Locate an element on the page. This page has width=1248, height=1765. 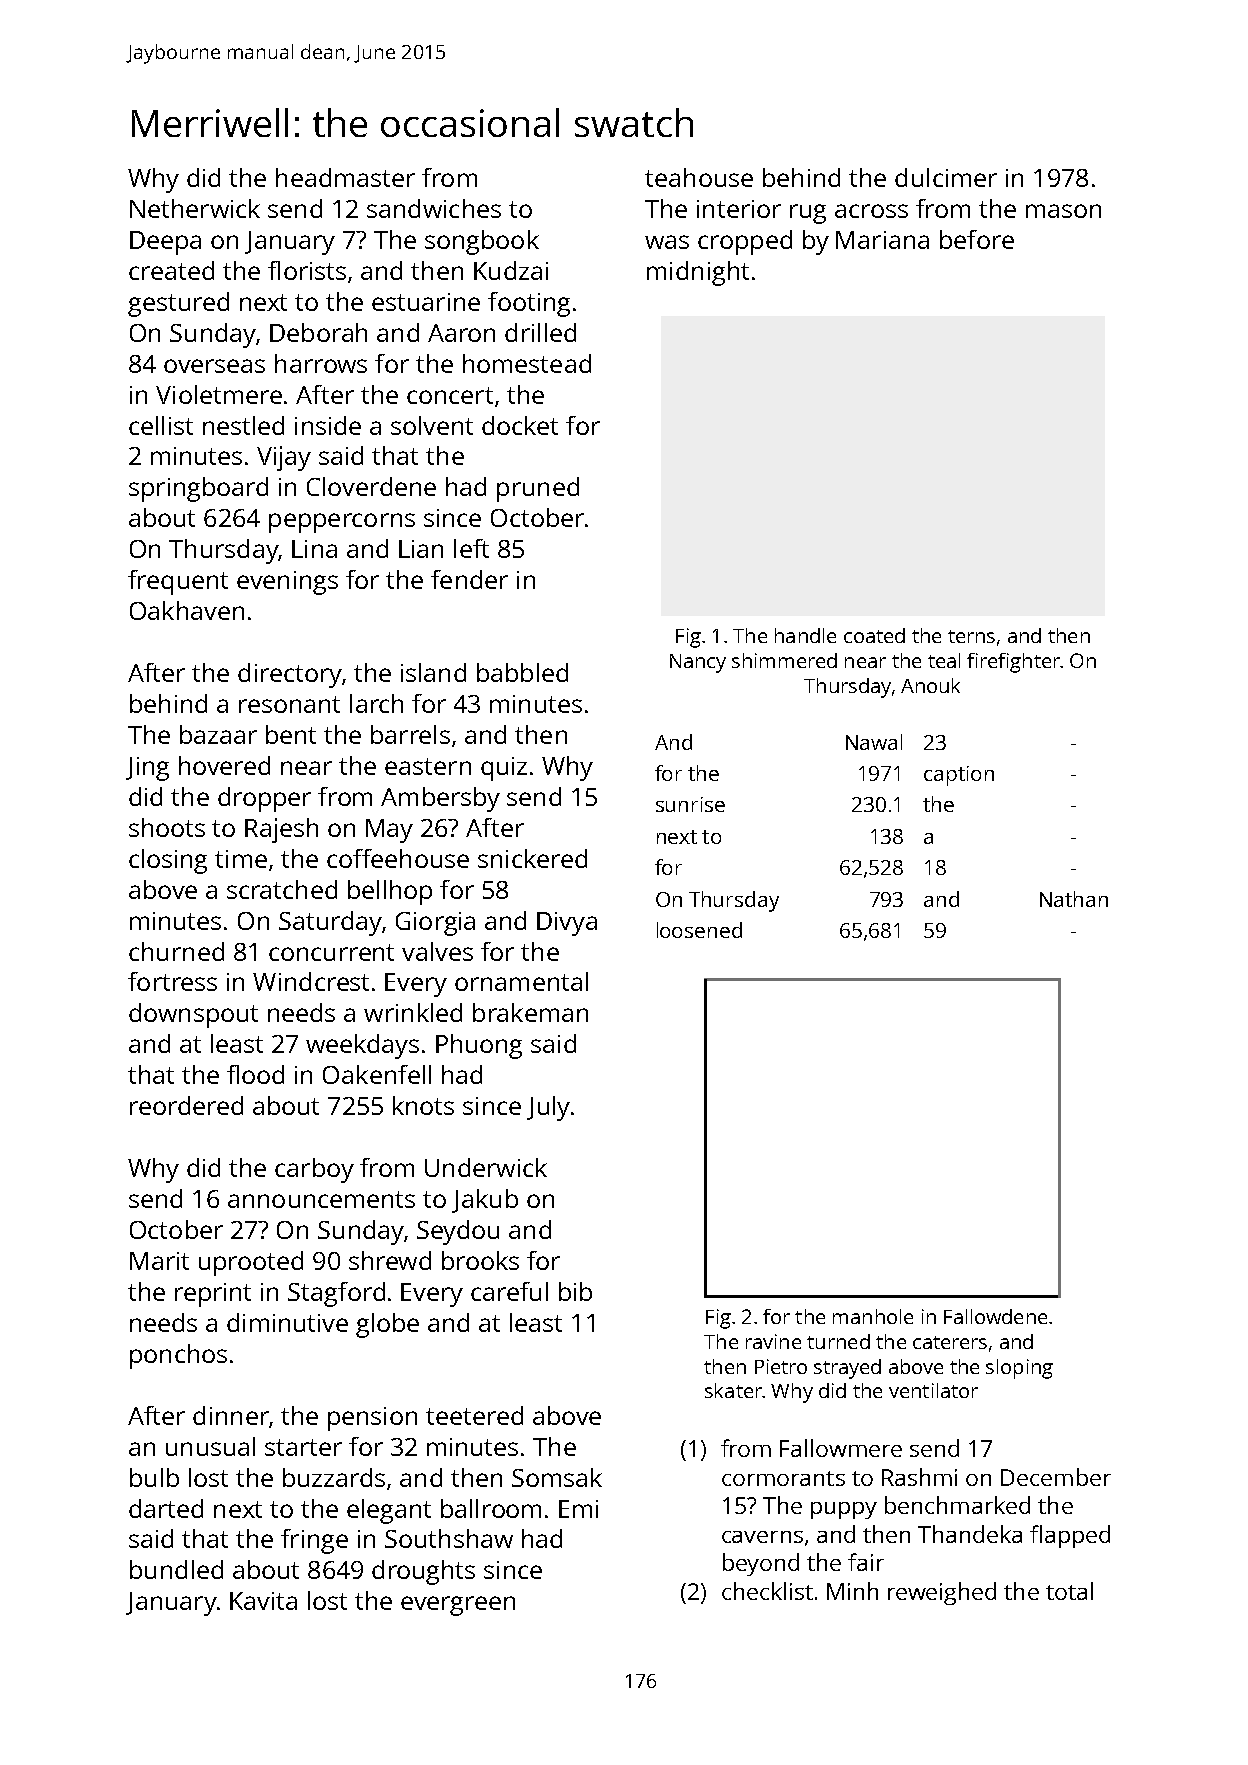
mason is located at coordinates (1063, 211).
